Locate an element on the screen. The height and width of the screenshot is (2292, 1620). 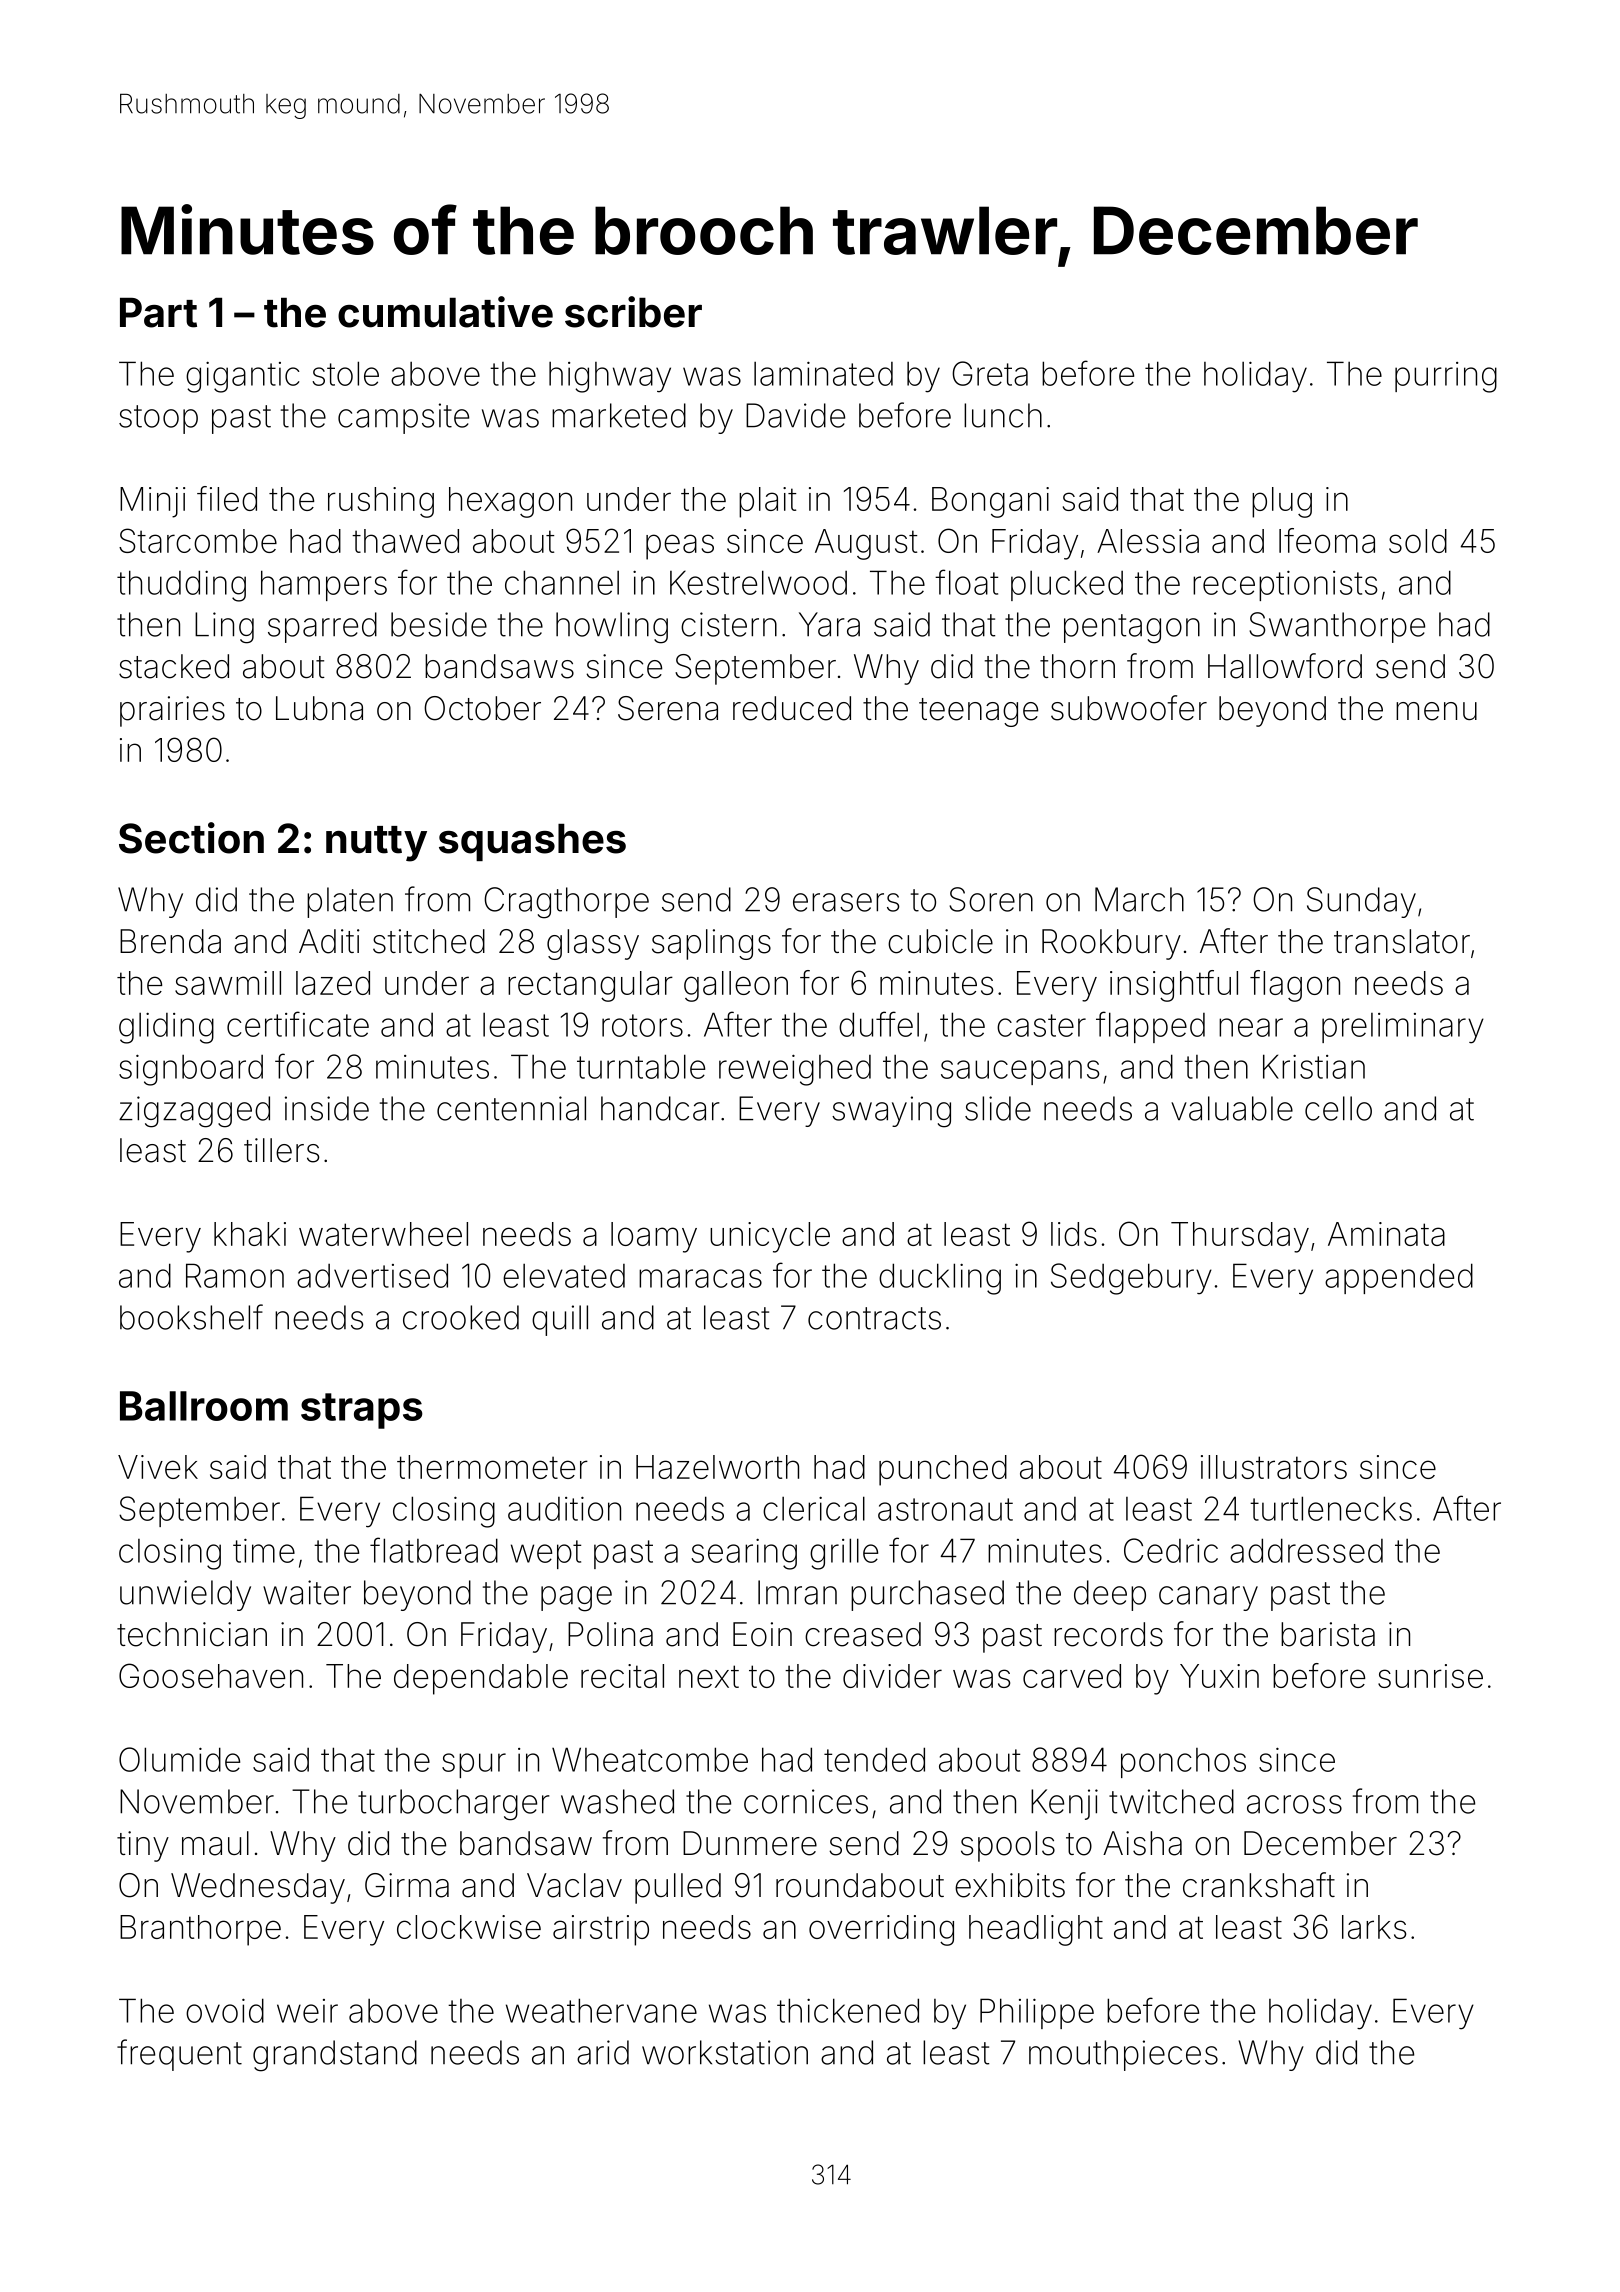
workstation is located at coordinates (725, 2052).
